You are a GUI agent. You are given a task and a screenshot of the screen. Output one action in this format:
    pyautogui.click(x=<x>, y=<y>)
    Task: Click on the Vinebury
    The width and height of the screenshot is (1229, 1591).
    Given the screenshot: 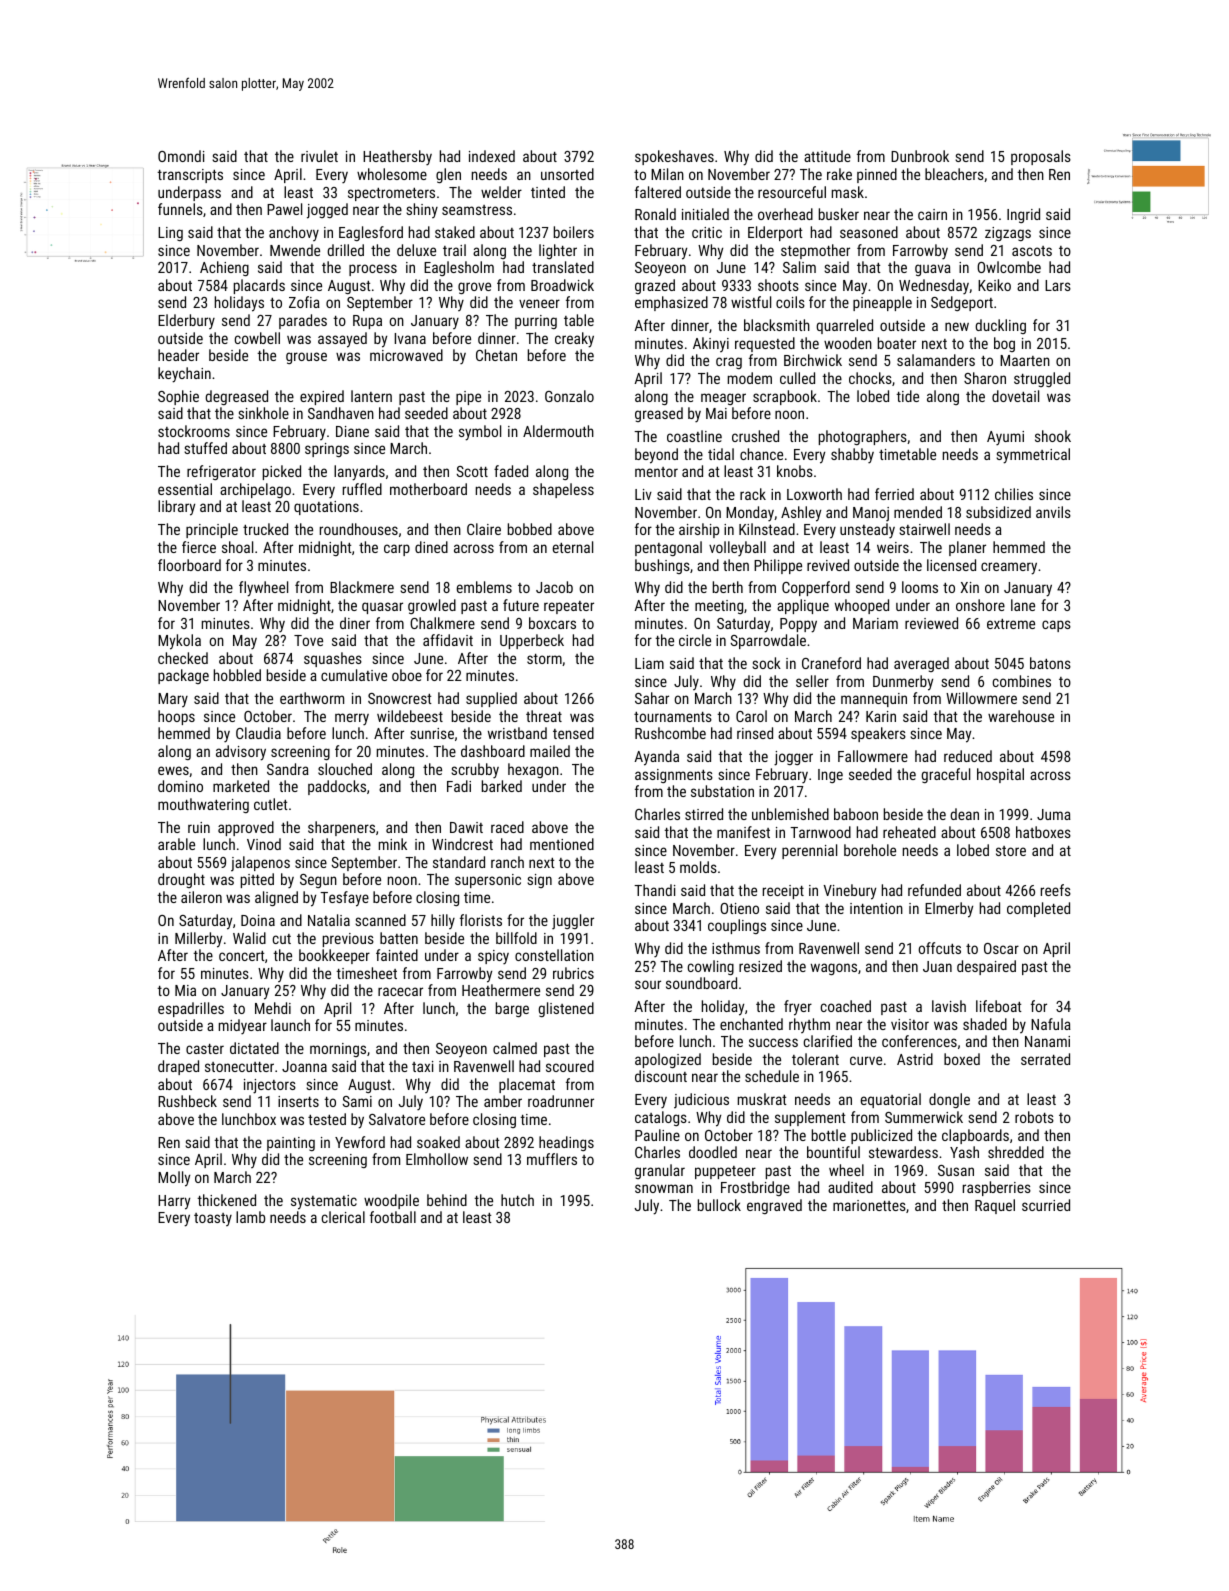 What is the action you would take?
    pyautogui.click(x=850, y=892)
